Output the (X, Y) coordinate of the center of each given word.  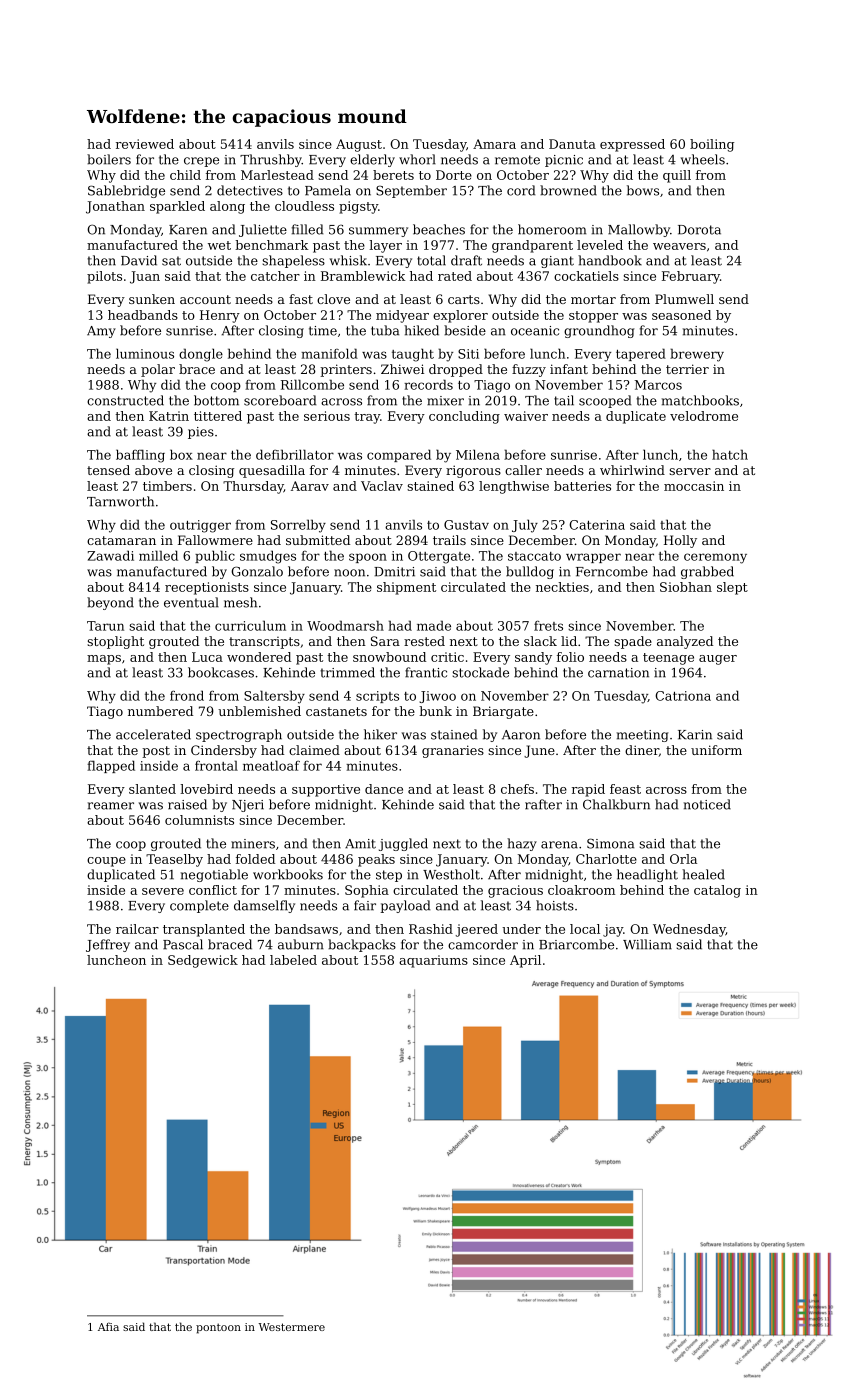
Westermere (291, 1327)
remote (517, 160)
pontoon (218, 1328)
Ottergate (439, 557)
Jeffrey (108, 945)
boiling (712, 145)
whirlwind (632, 470)
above (153, 470)
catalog (717, 891)
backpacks (362, 945)
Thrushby (271, 160)
